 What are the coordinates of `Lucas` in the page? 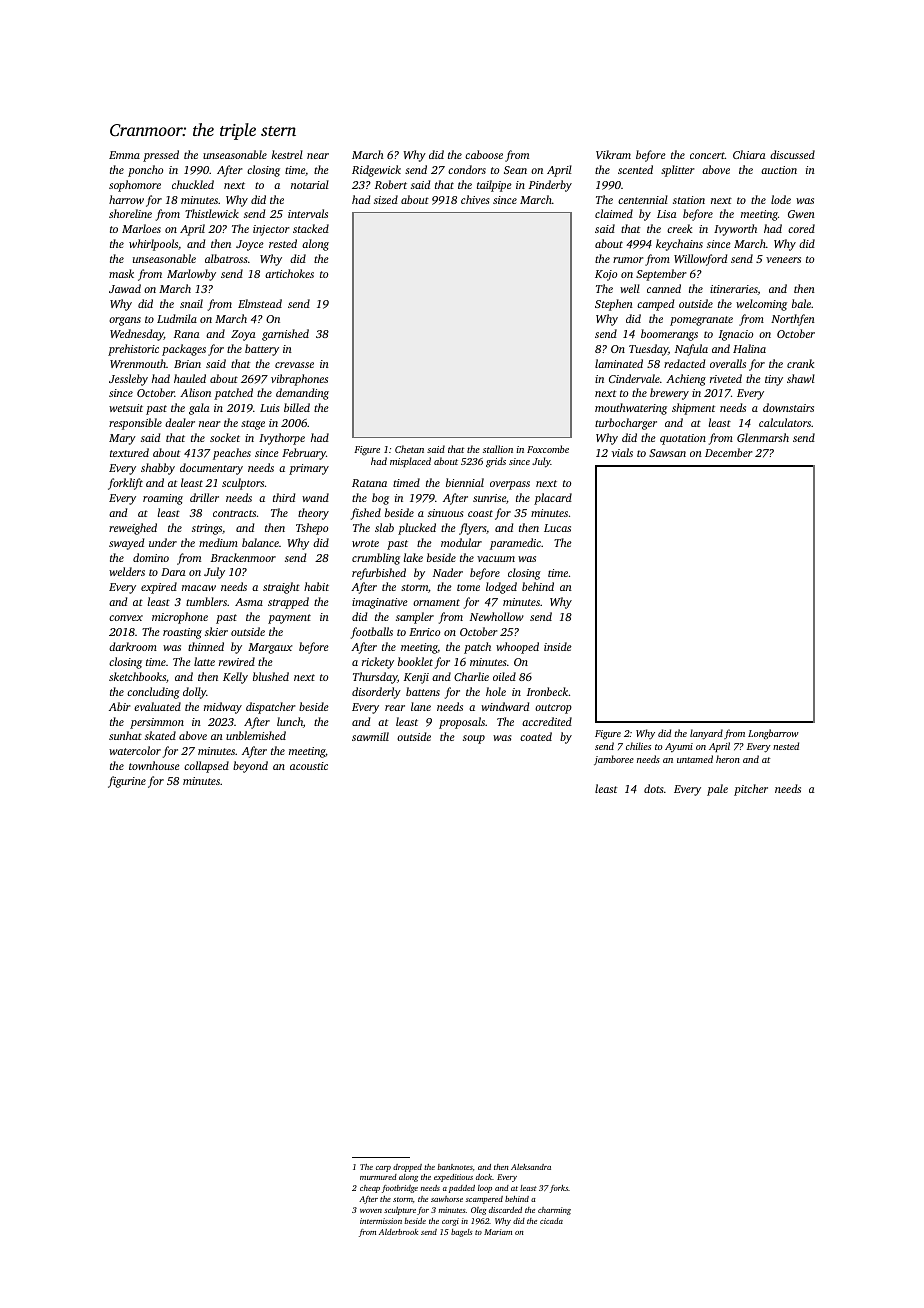 It's located at (557, 528).
